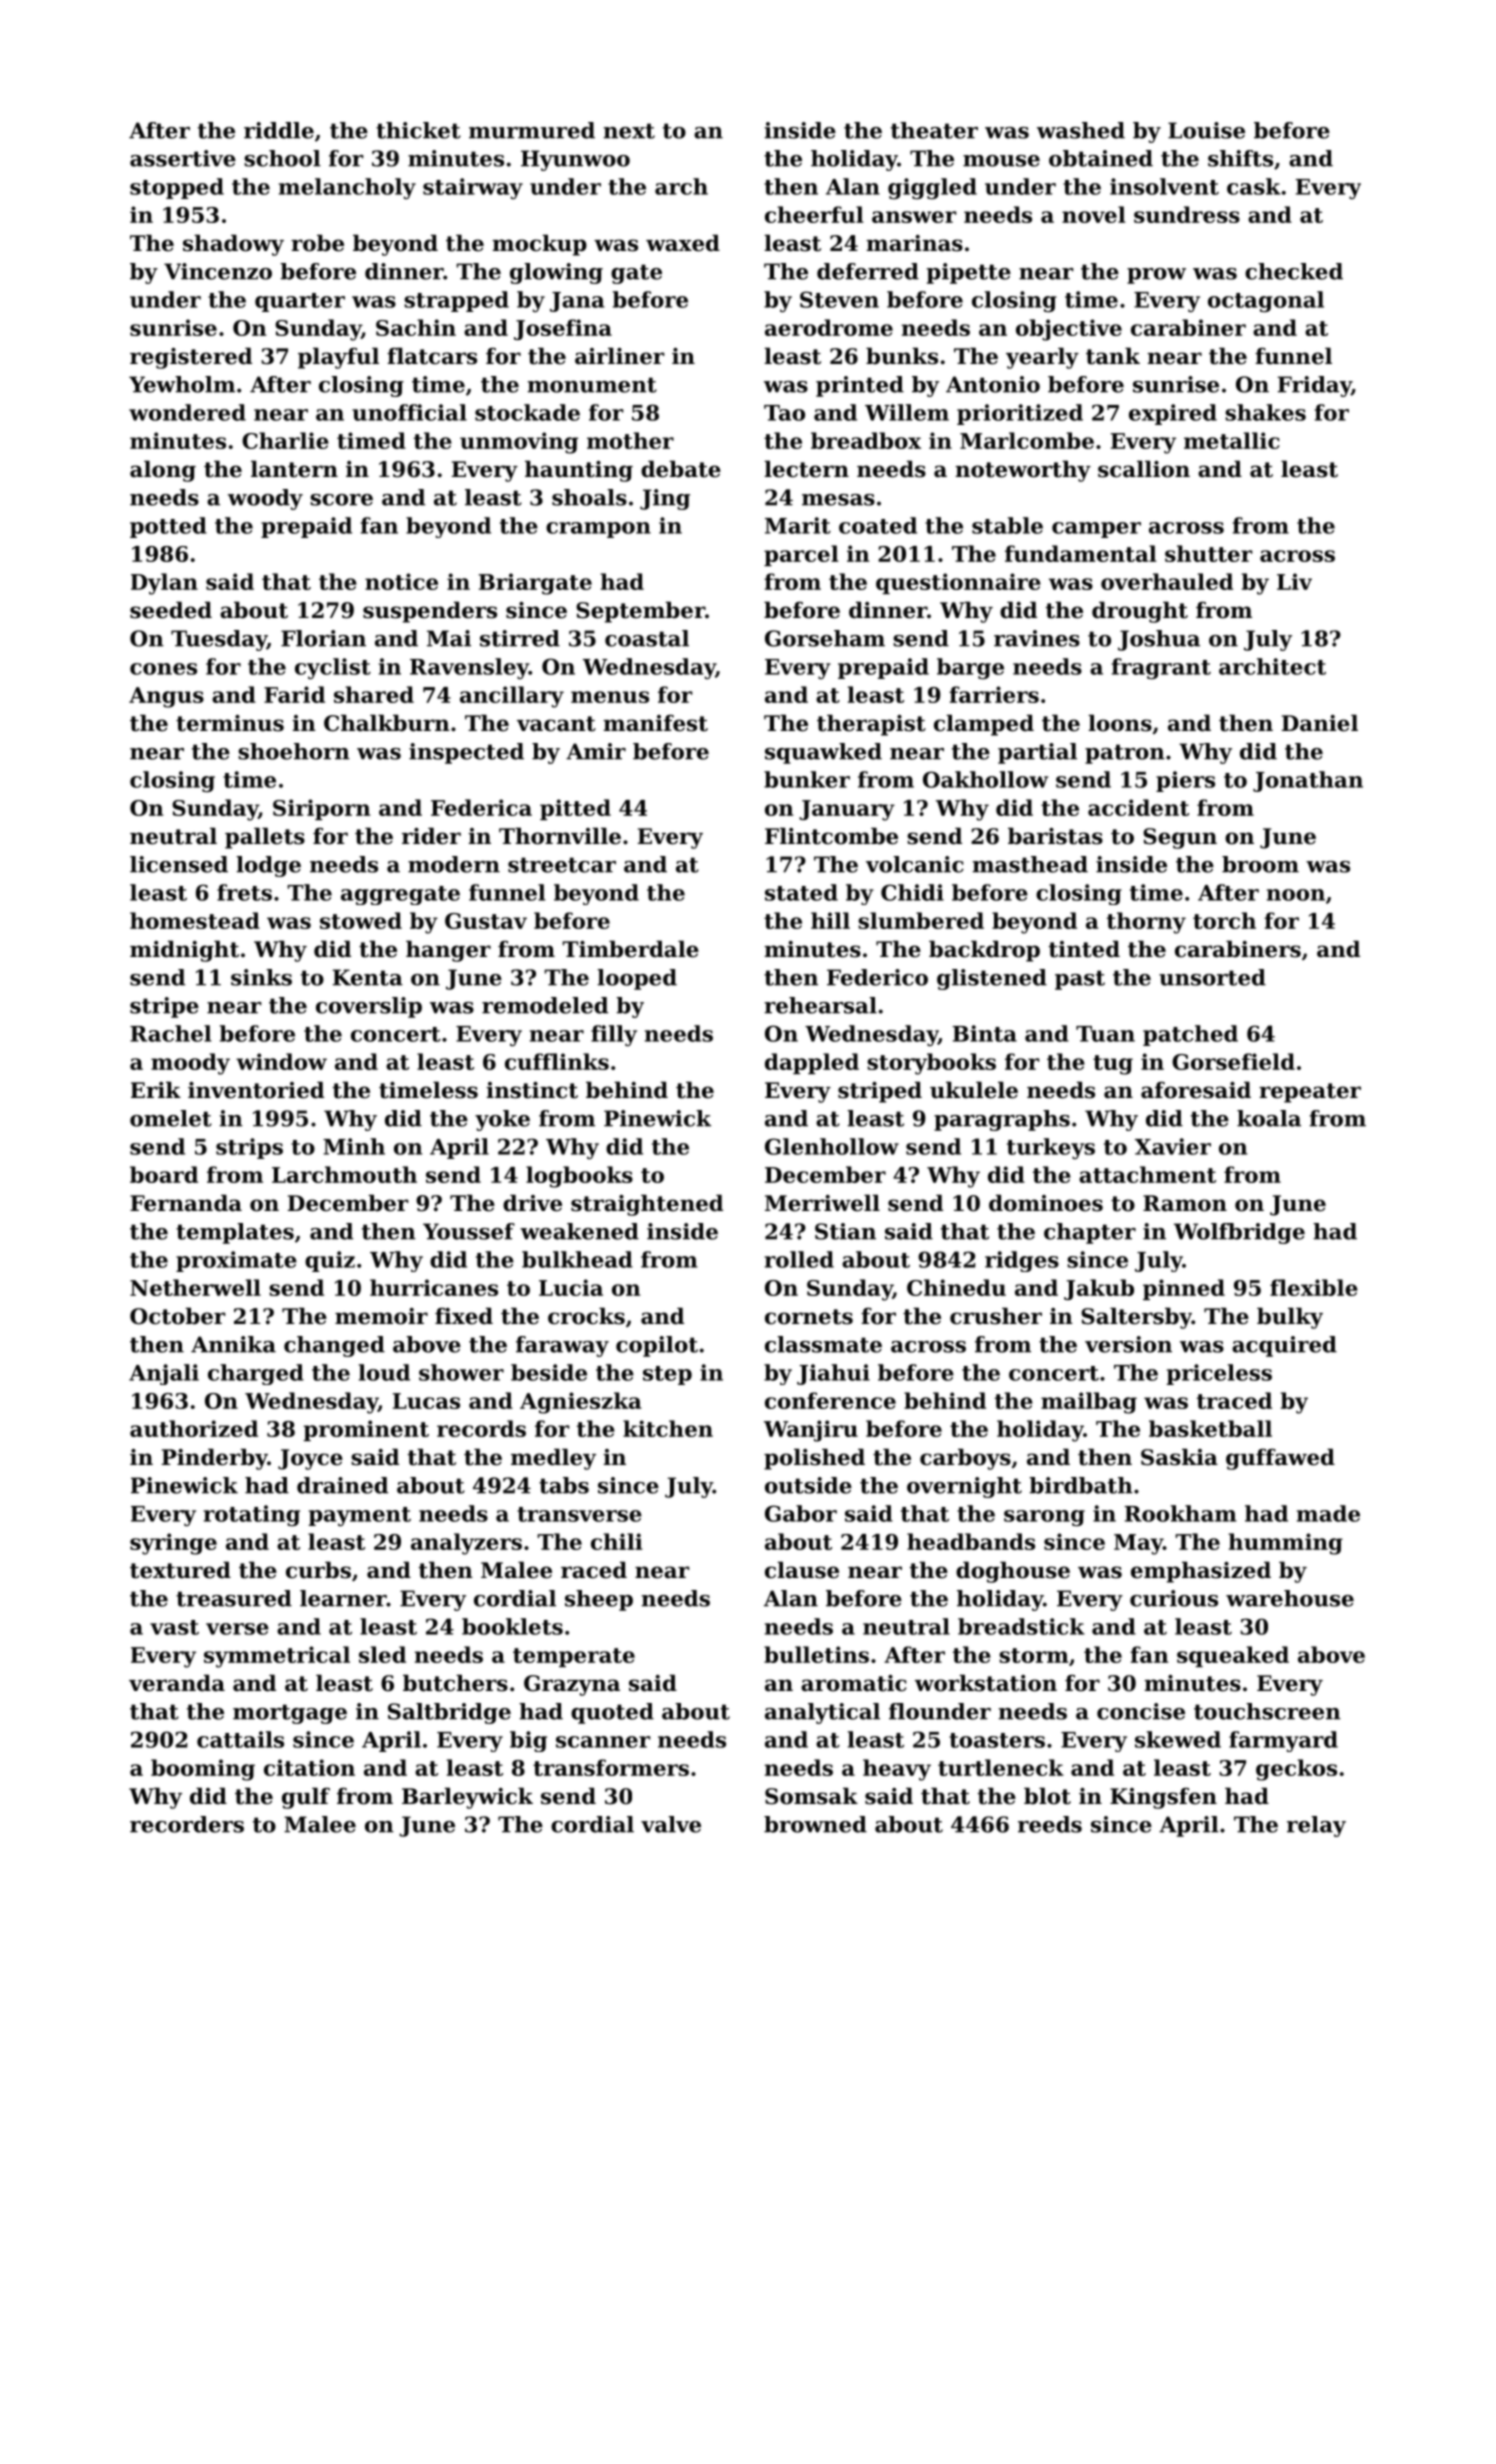  What do you see at coordinates (553, 1459) in the screenshot?
I see `medley` at bounding box center [553, 1459].
